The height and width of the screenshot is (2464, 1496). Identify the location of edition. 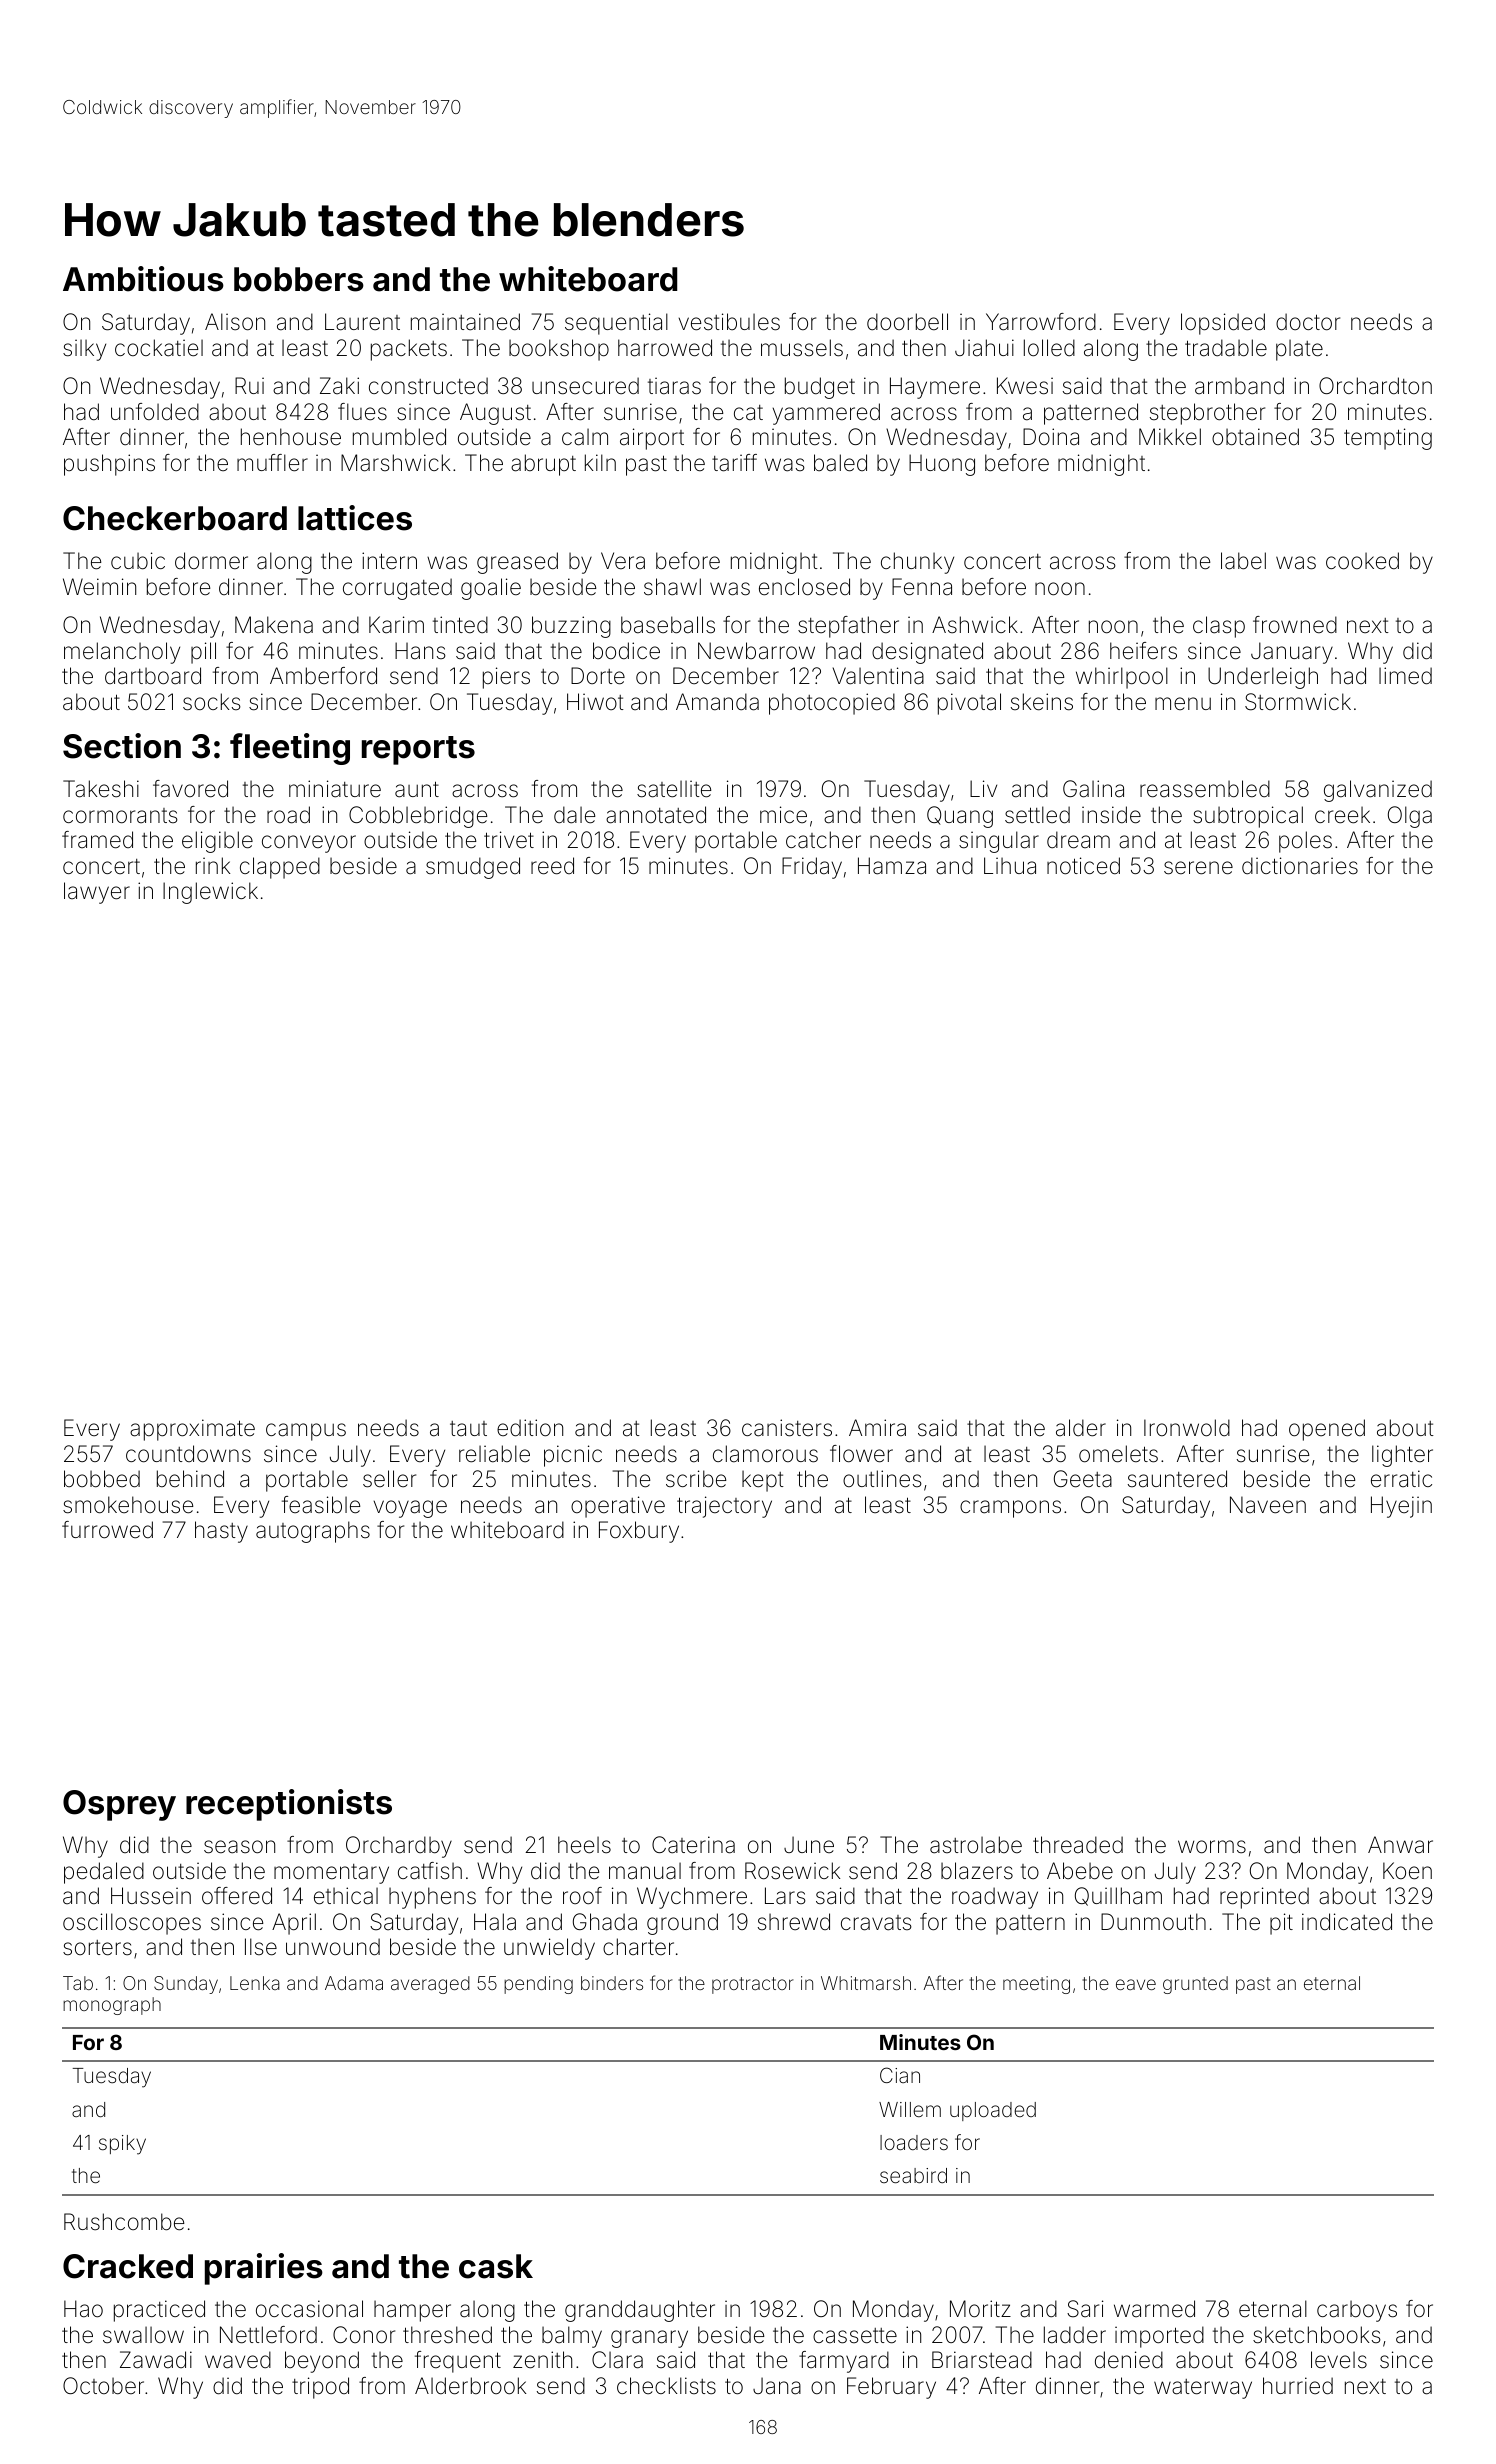
(530, 1428).
